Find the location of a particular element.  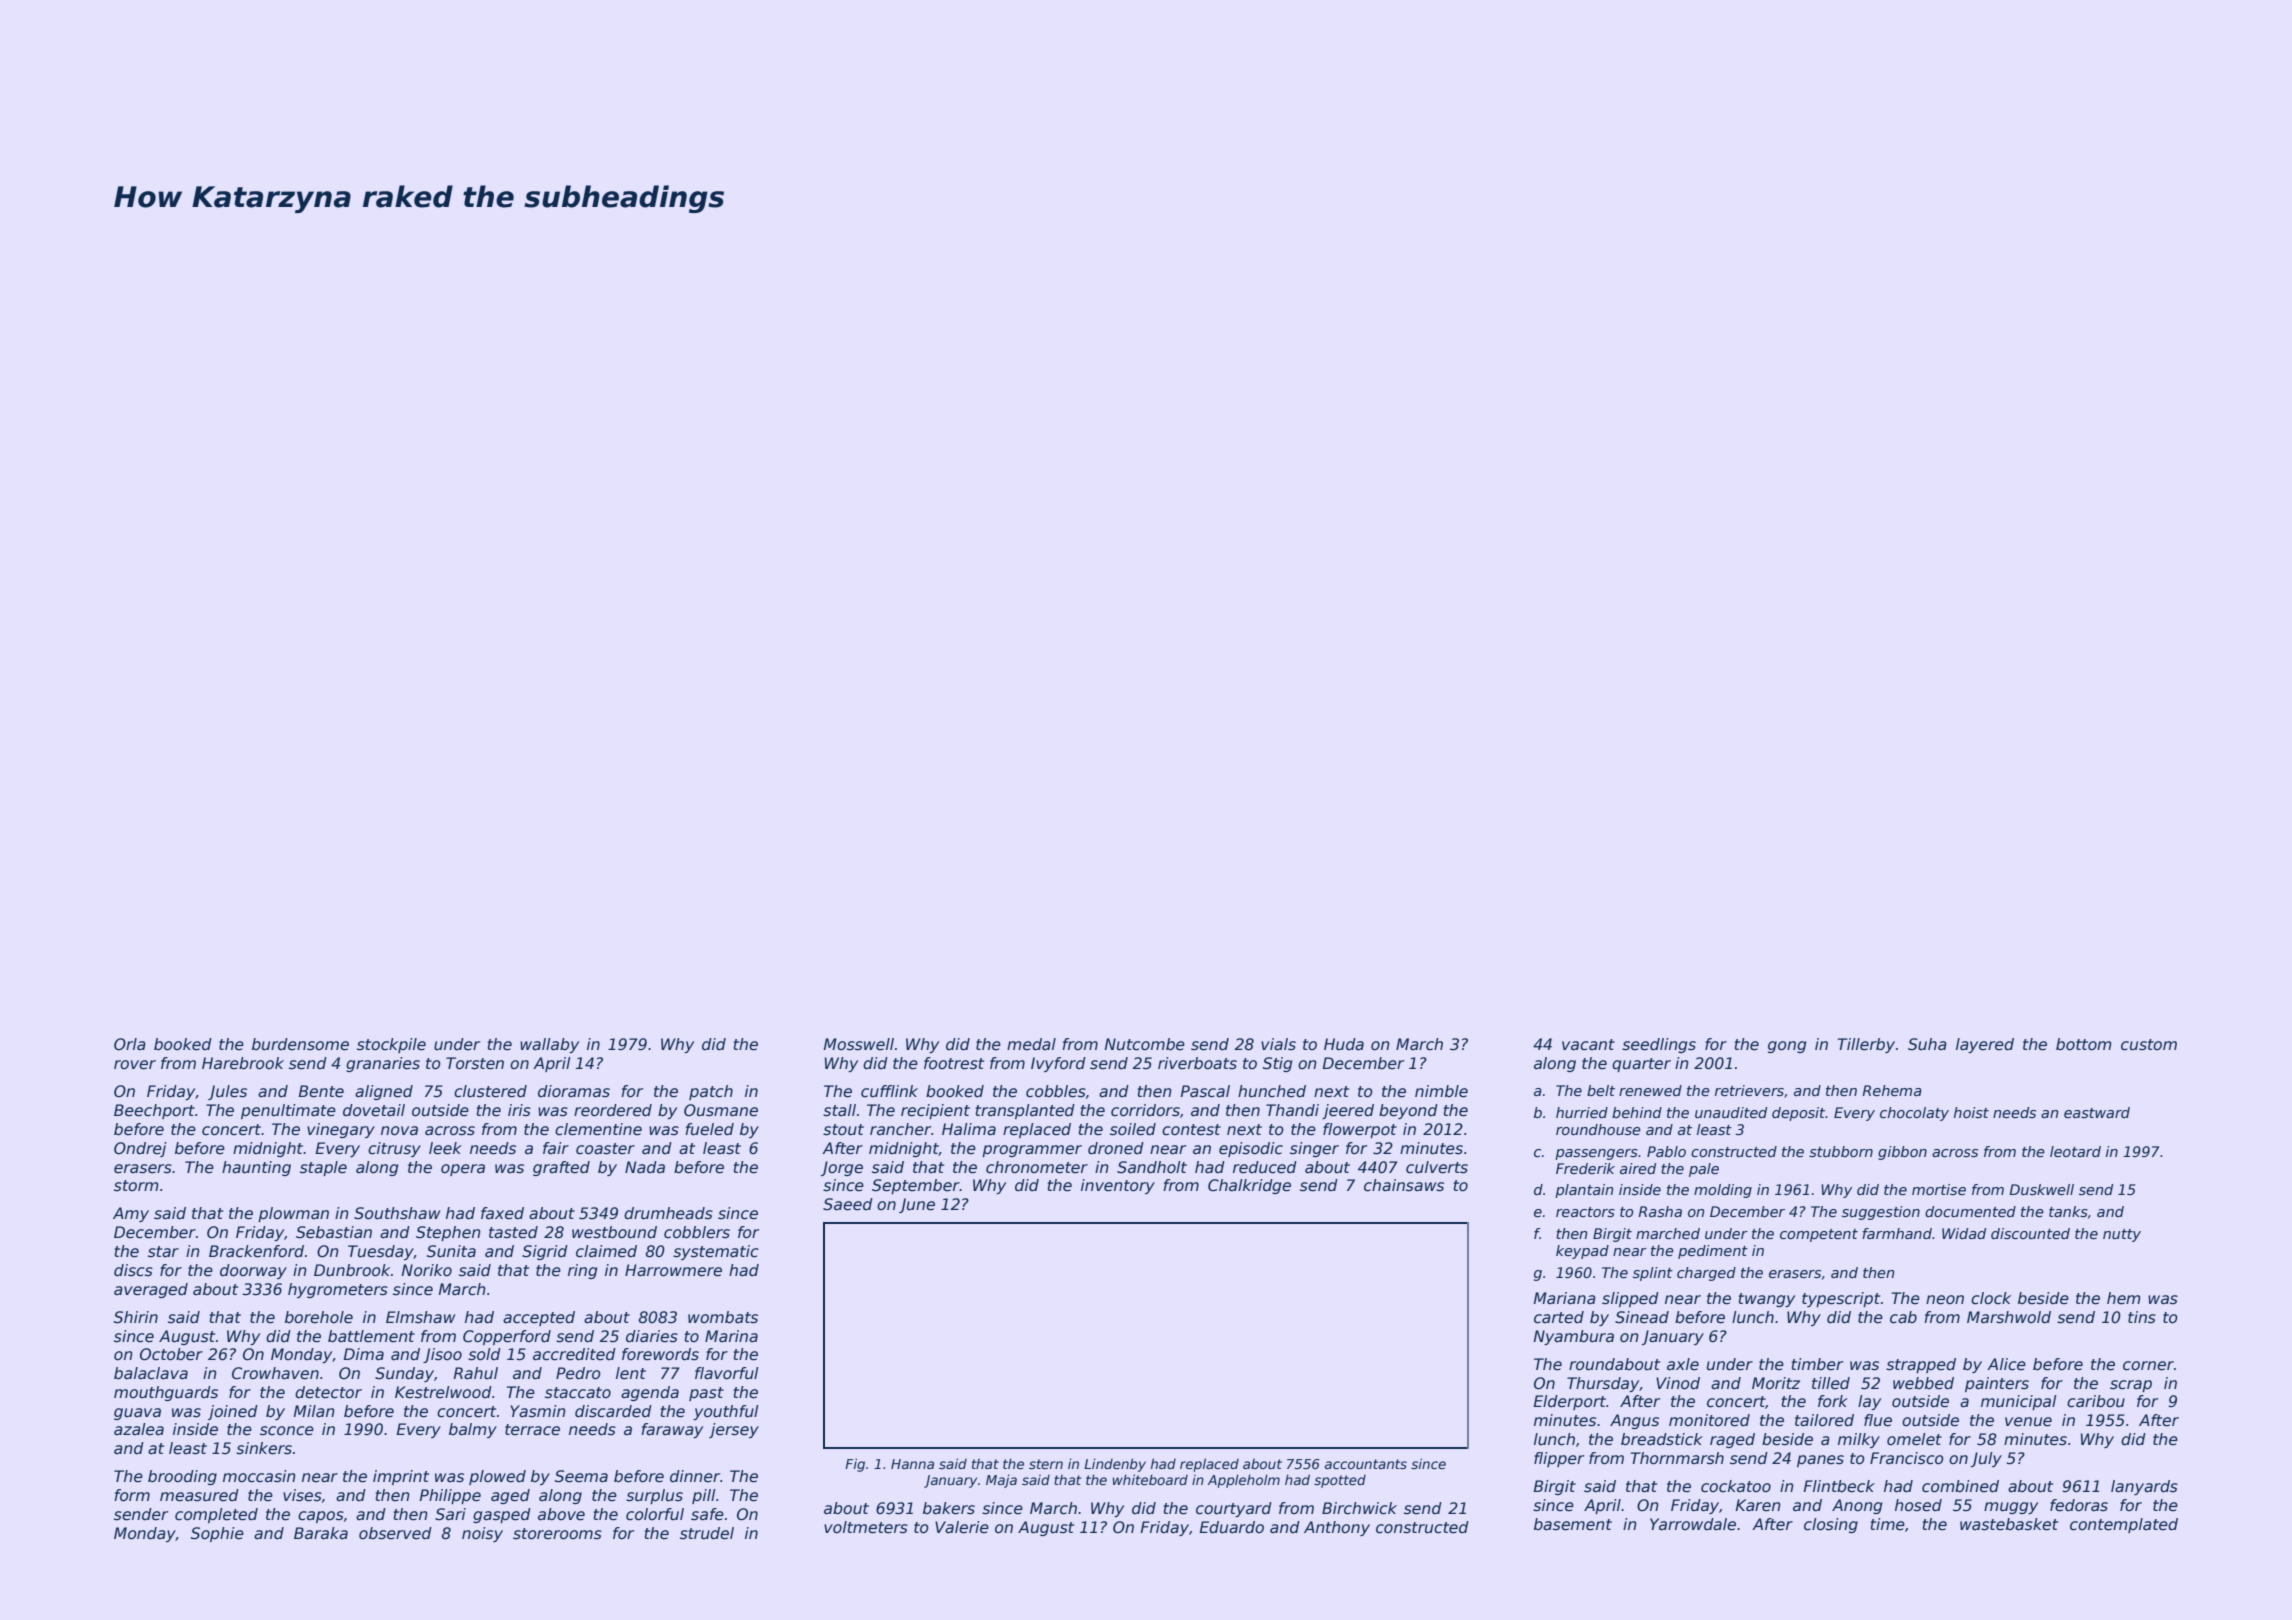

Orla is located at coordinates (130, 1044).
